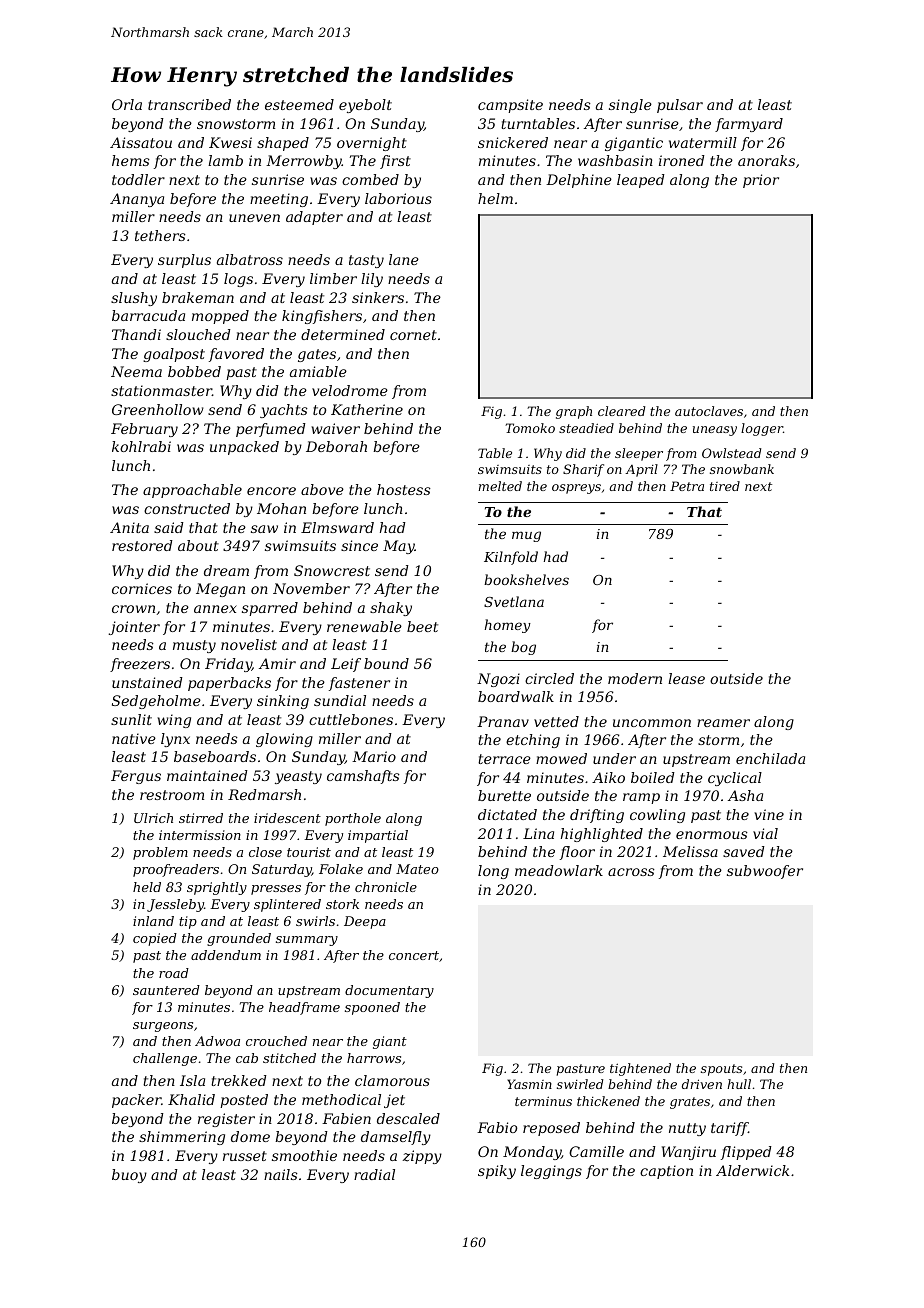 The height and width of the screenshot is (1308, 924). I want to click on leaped, so click(641, 181).
